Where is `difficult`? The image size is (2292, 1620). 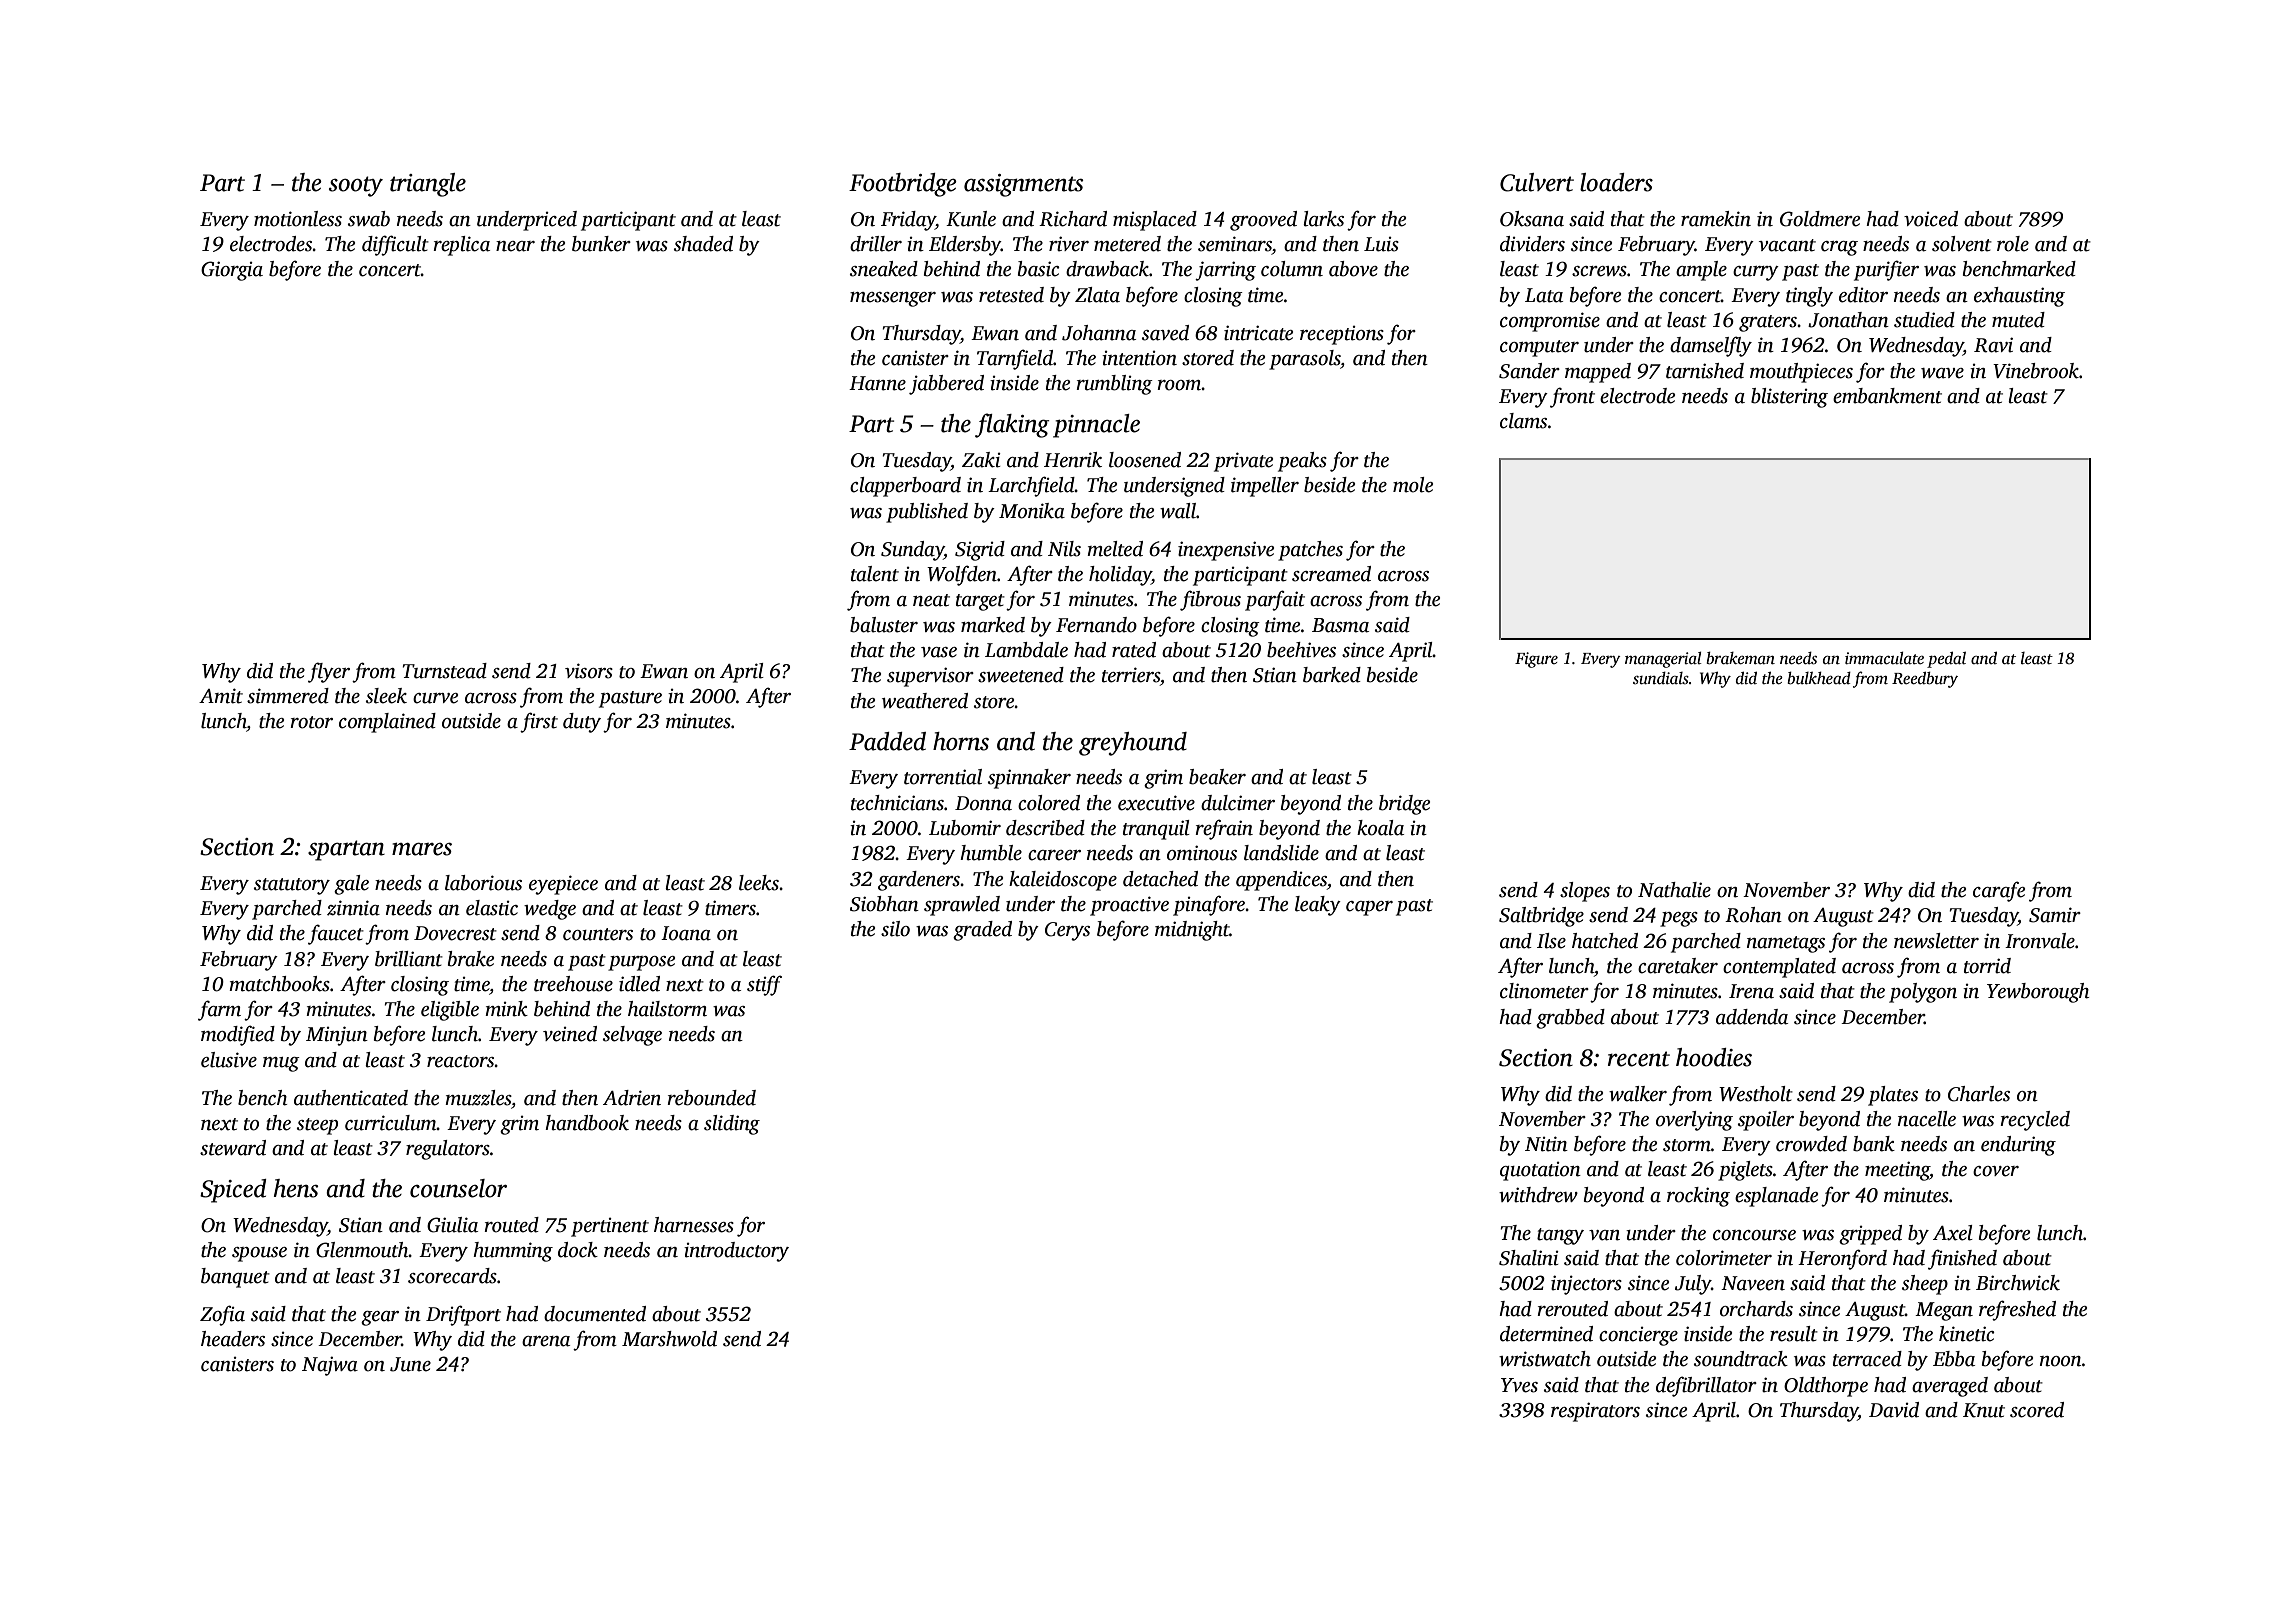 difficult is located at coordinates (395, 245).
